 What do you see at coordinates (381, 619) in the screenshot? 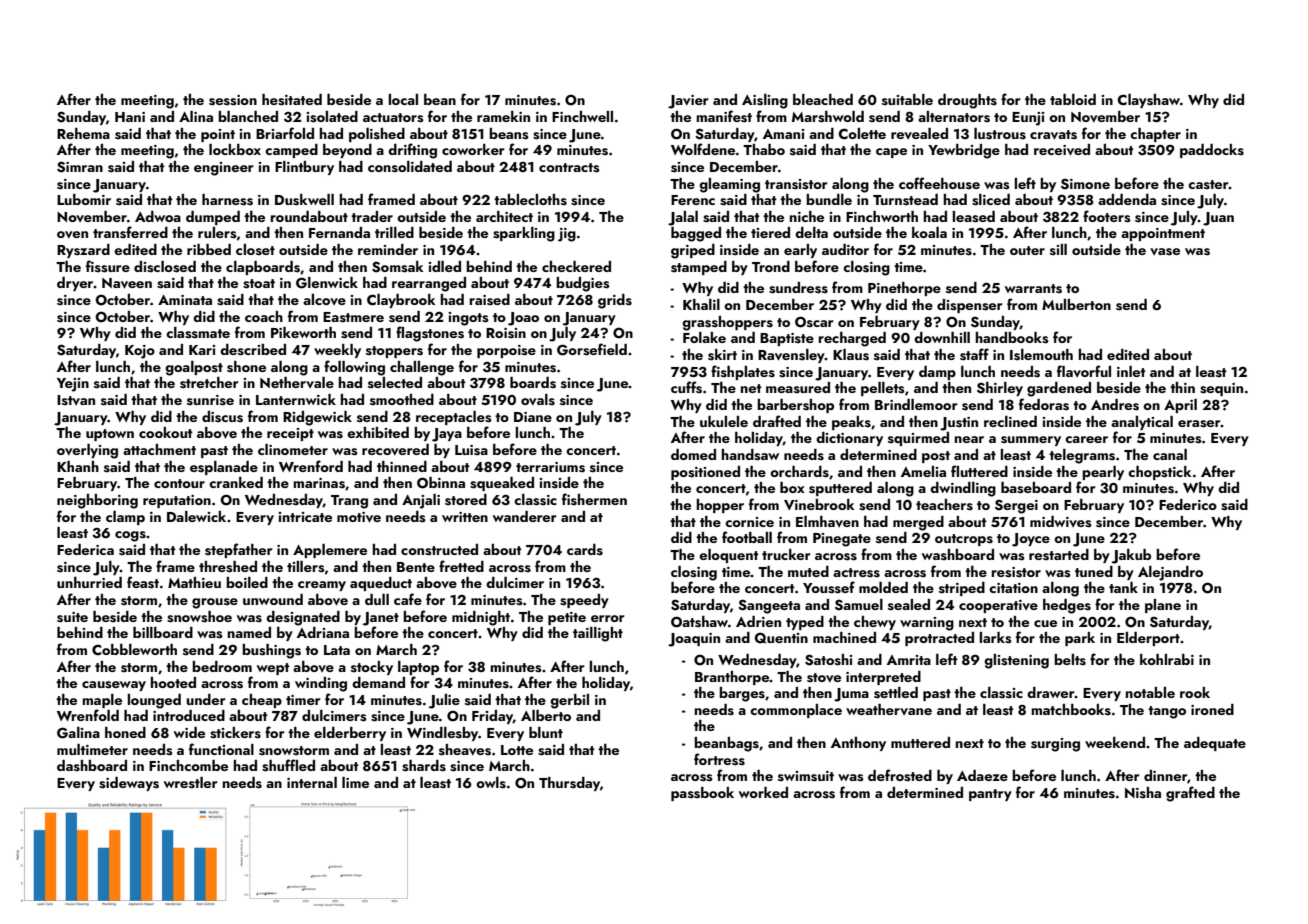
I see `Janet` at bounding box center [381, 619].
